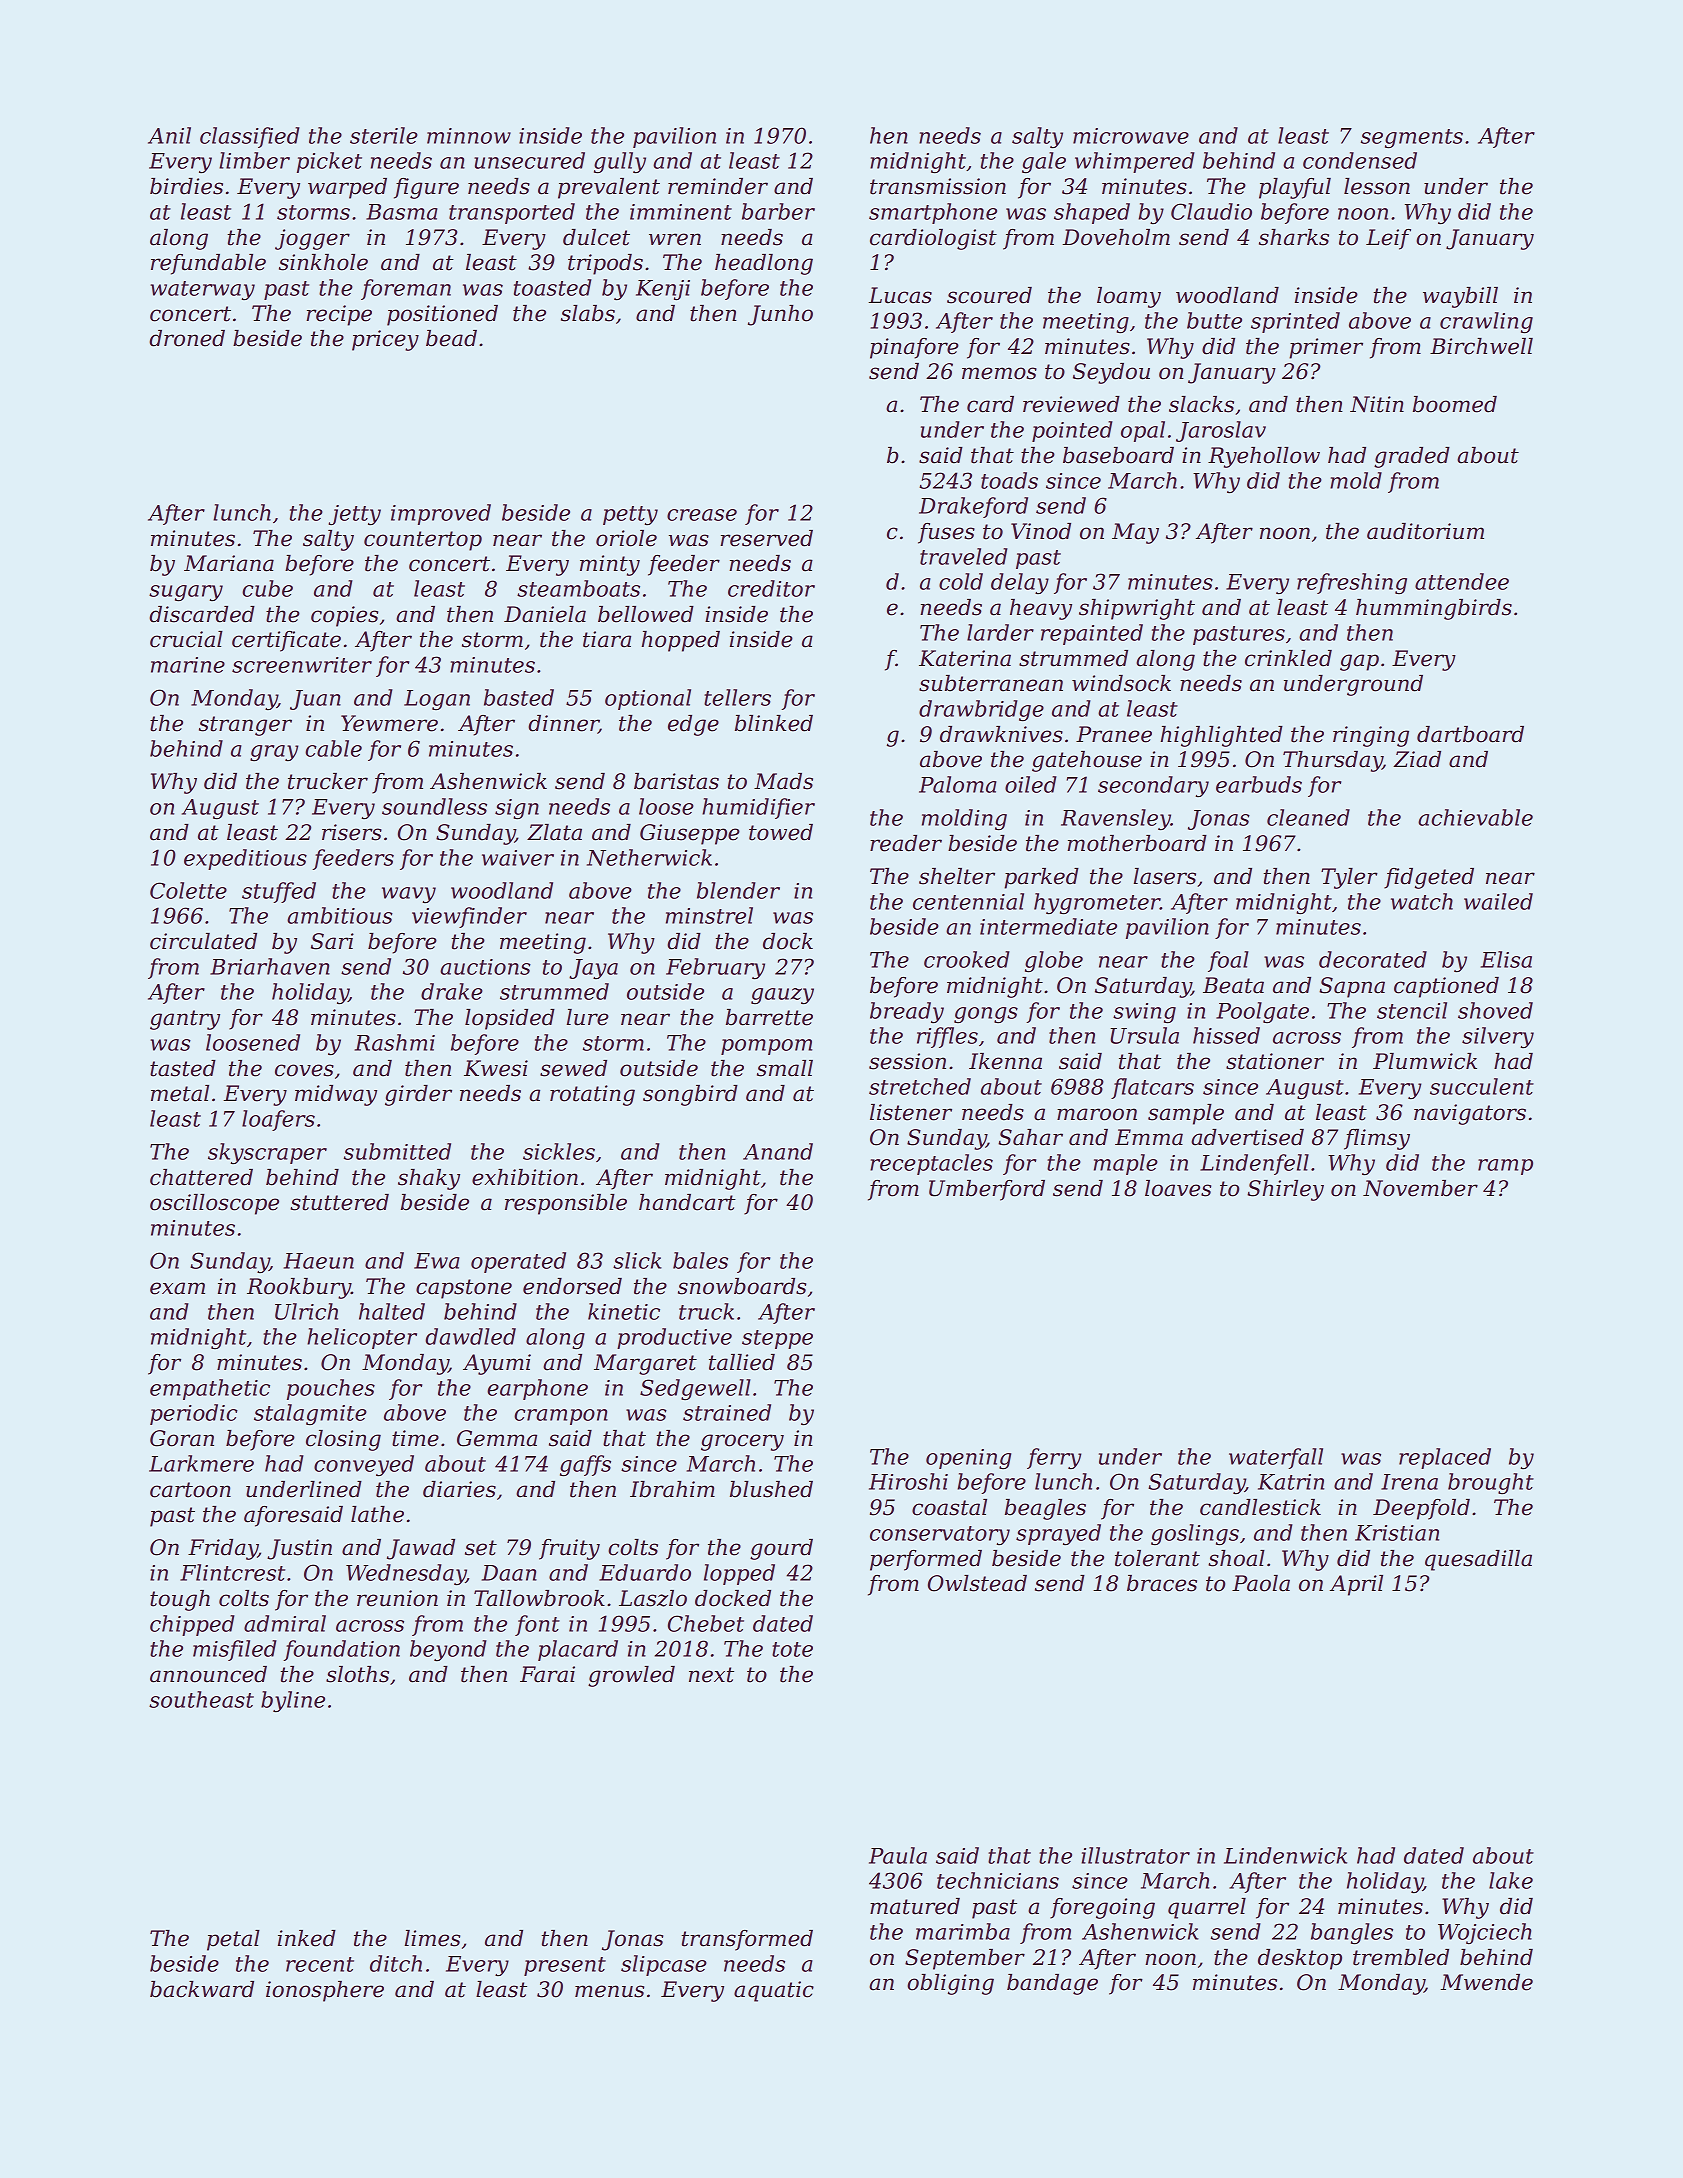  I want to click on Umberford, so click(987, 1190).
